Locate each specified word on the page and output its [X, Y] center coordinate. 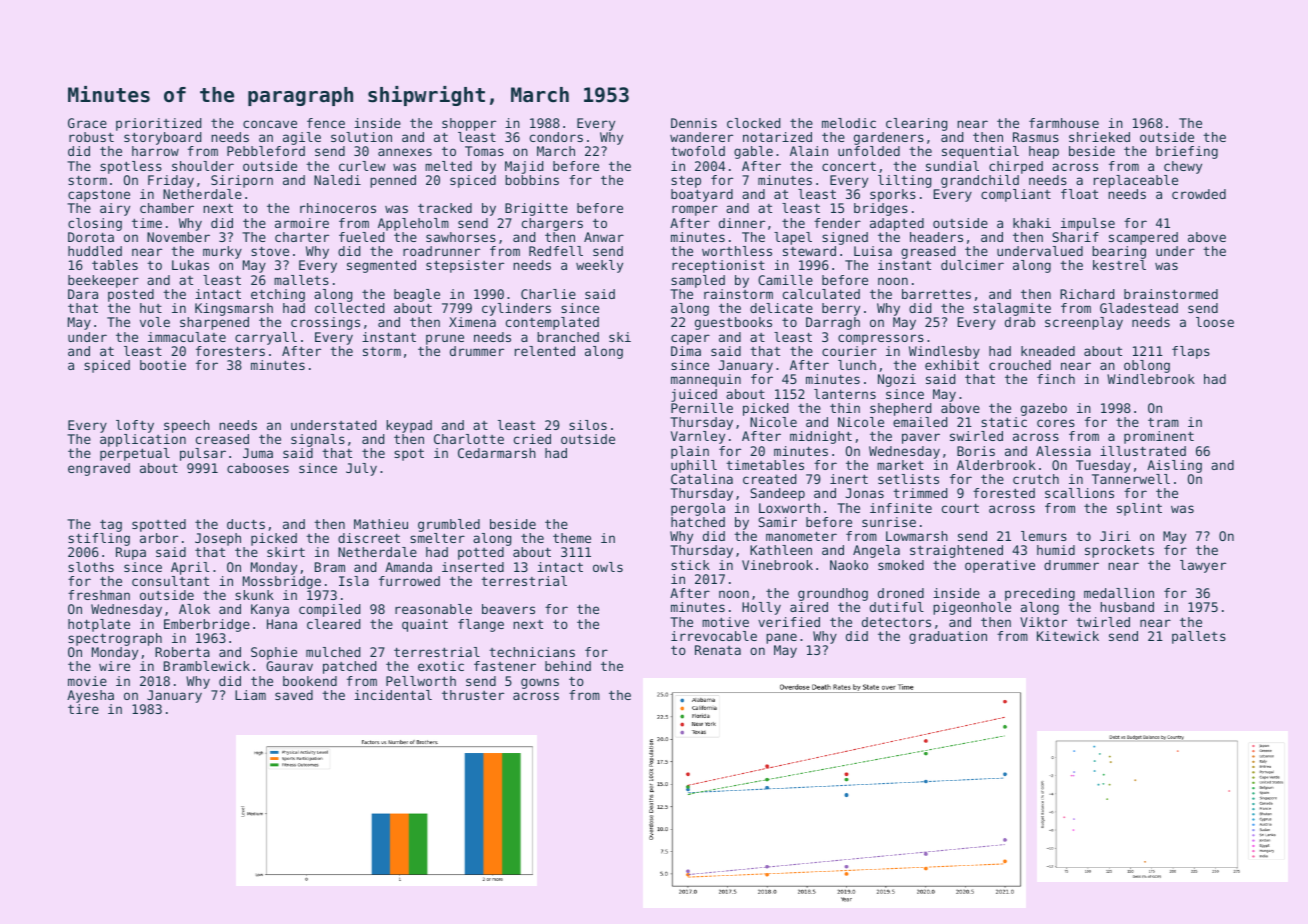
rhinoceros [338, 208]
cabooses [258, 468]
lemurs [1044, 536]
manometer [801, 536]
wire [114, 666]
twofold [698, 151]
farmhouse [1064, 123]
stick [690, 565]
